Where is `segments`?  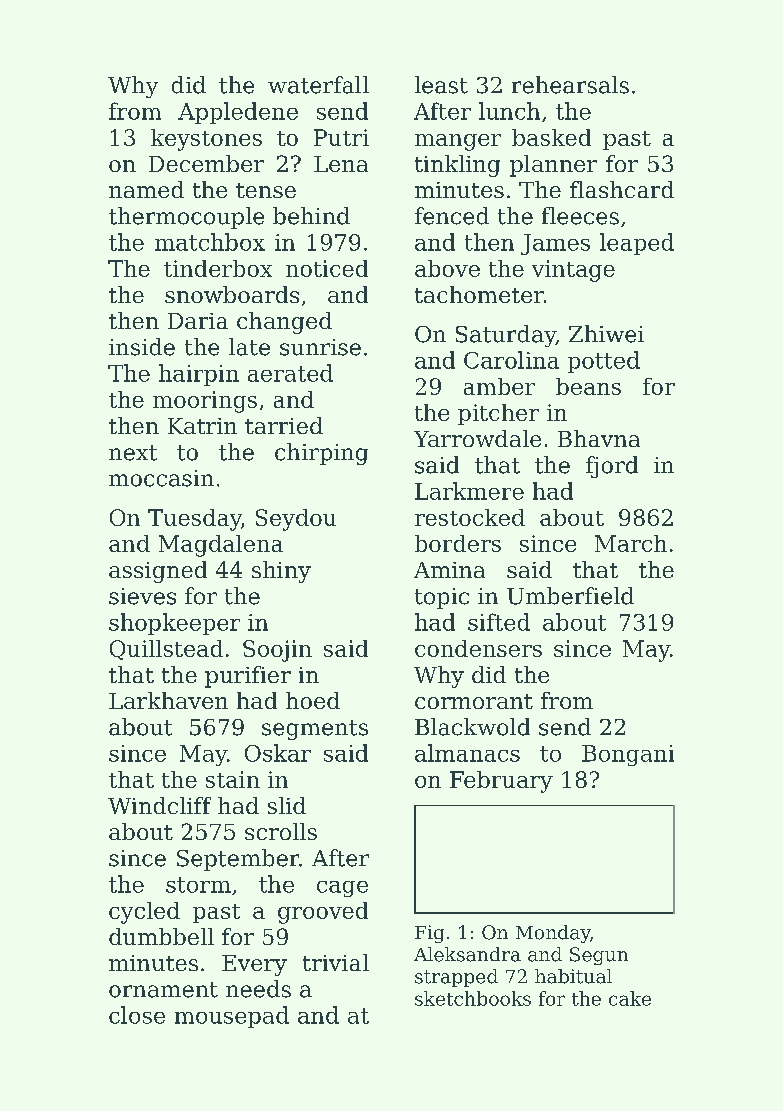 segments is located at coordinates (315, 730).
